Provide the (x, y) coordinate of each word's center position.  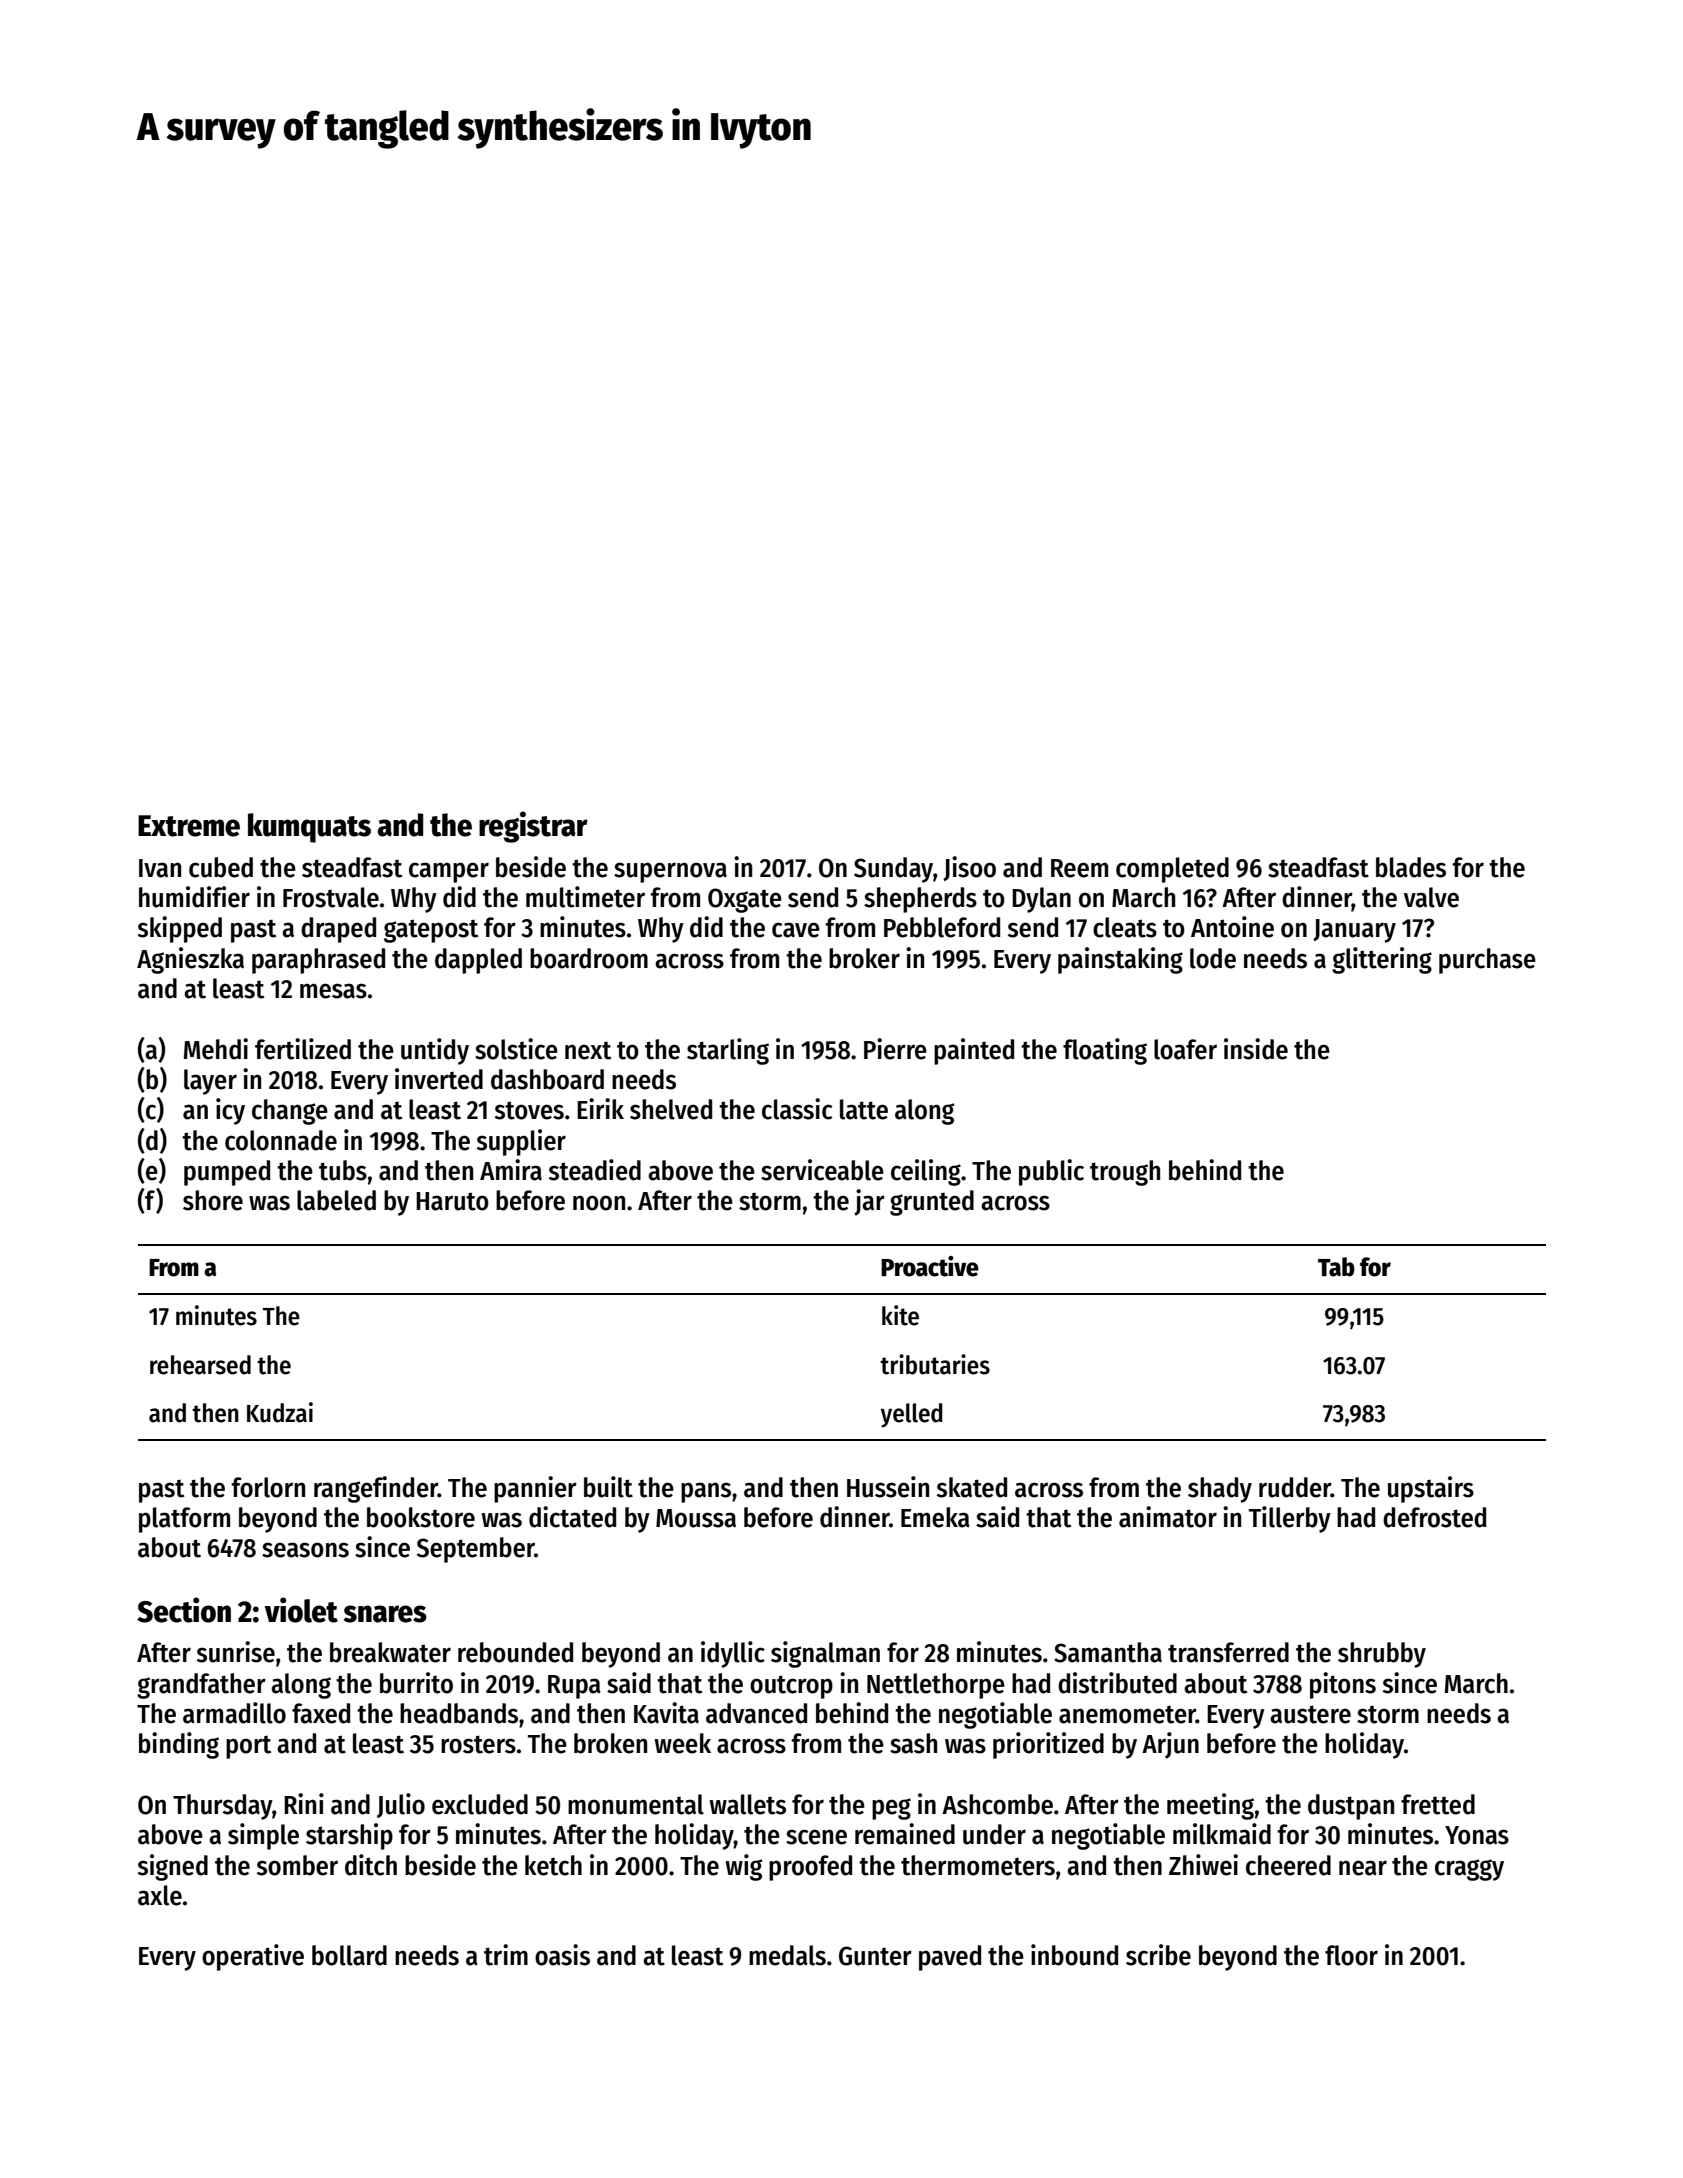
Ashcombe (997, 1804)
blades (1411, 867)
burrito (416, 1683)
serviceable (822, 1170)
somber (297, 1865)
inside (1256, 1049)
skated (972, 1487)
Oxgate (745, 900)
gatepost (431, 931)
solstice (516, 1049)
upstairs (1431, 1489)
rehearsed (200, 1365)
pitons (1343, 1685)
